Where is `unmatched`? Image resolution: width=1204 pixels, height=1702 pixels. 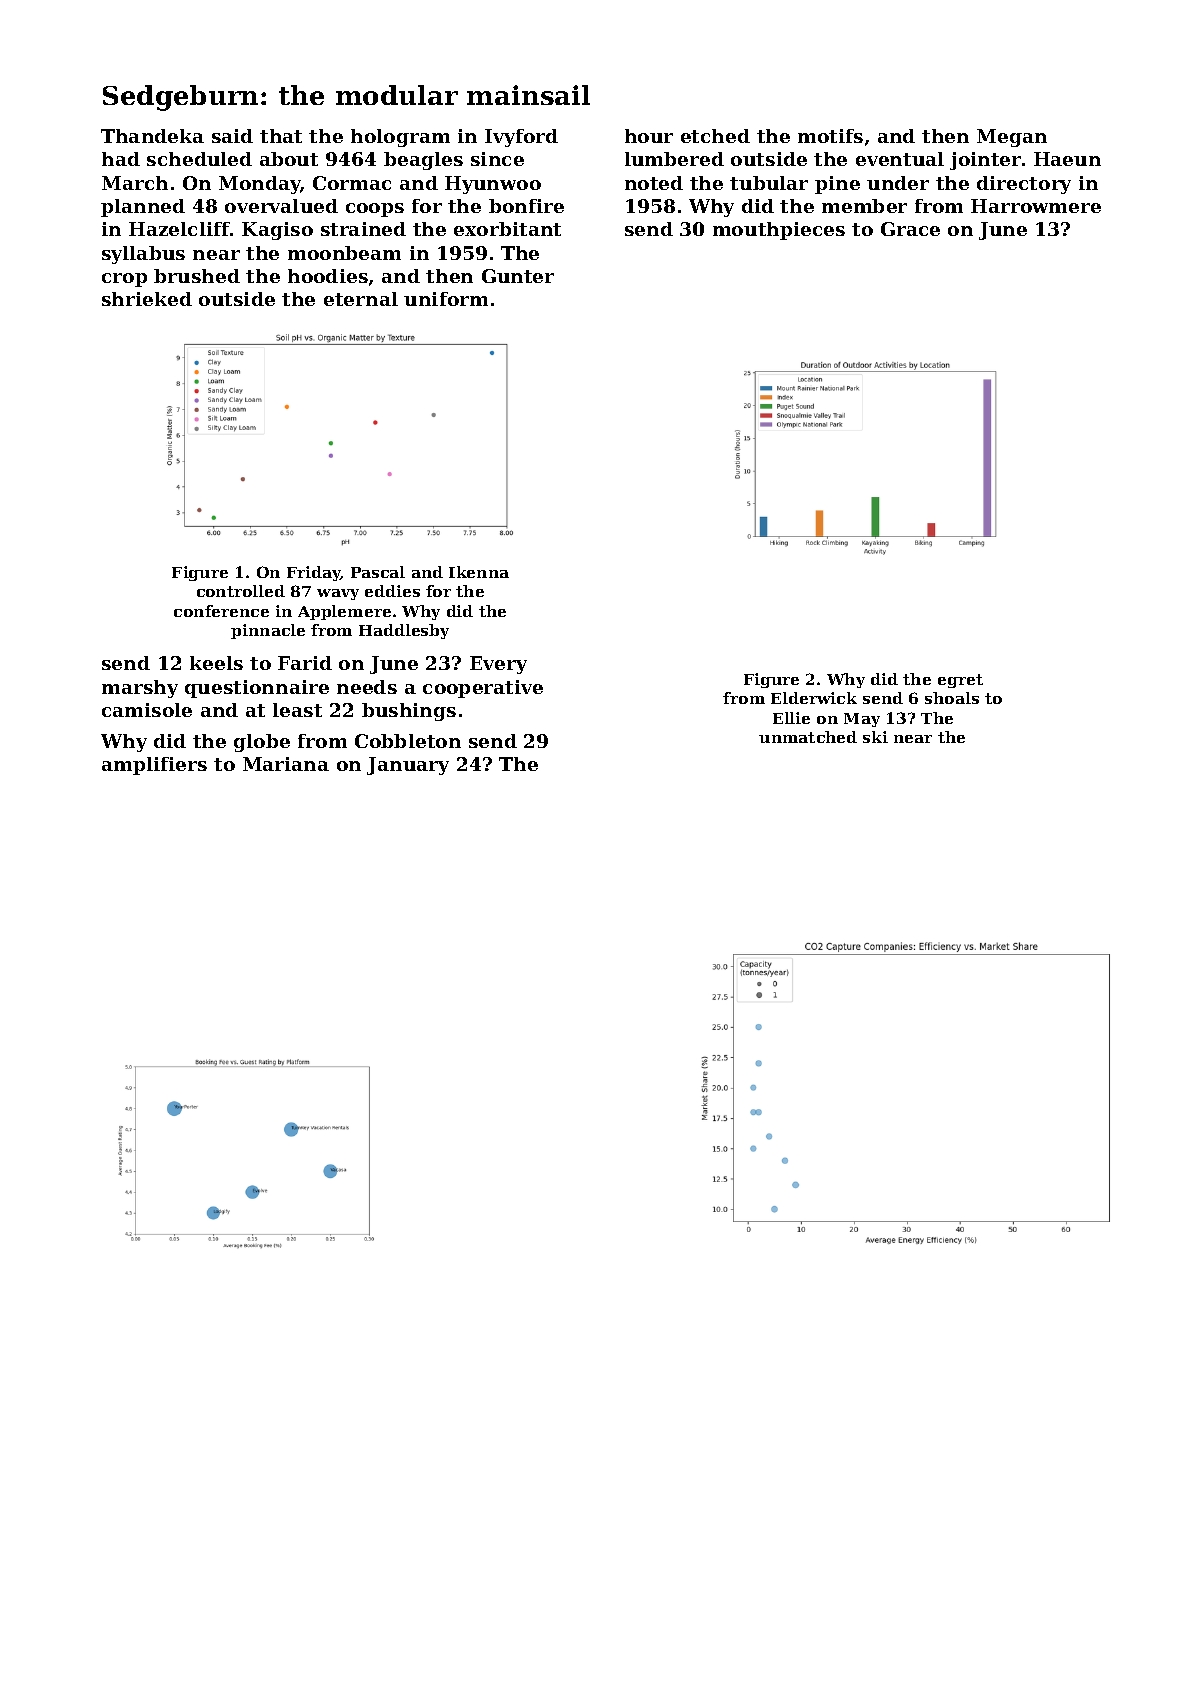 unmatched is located at coordinates (808, 737).
